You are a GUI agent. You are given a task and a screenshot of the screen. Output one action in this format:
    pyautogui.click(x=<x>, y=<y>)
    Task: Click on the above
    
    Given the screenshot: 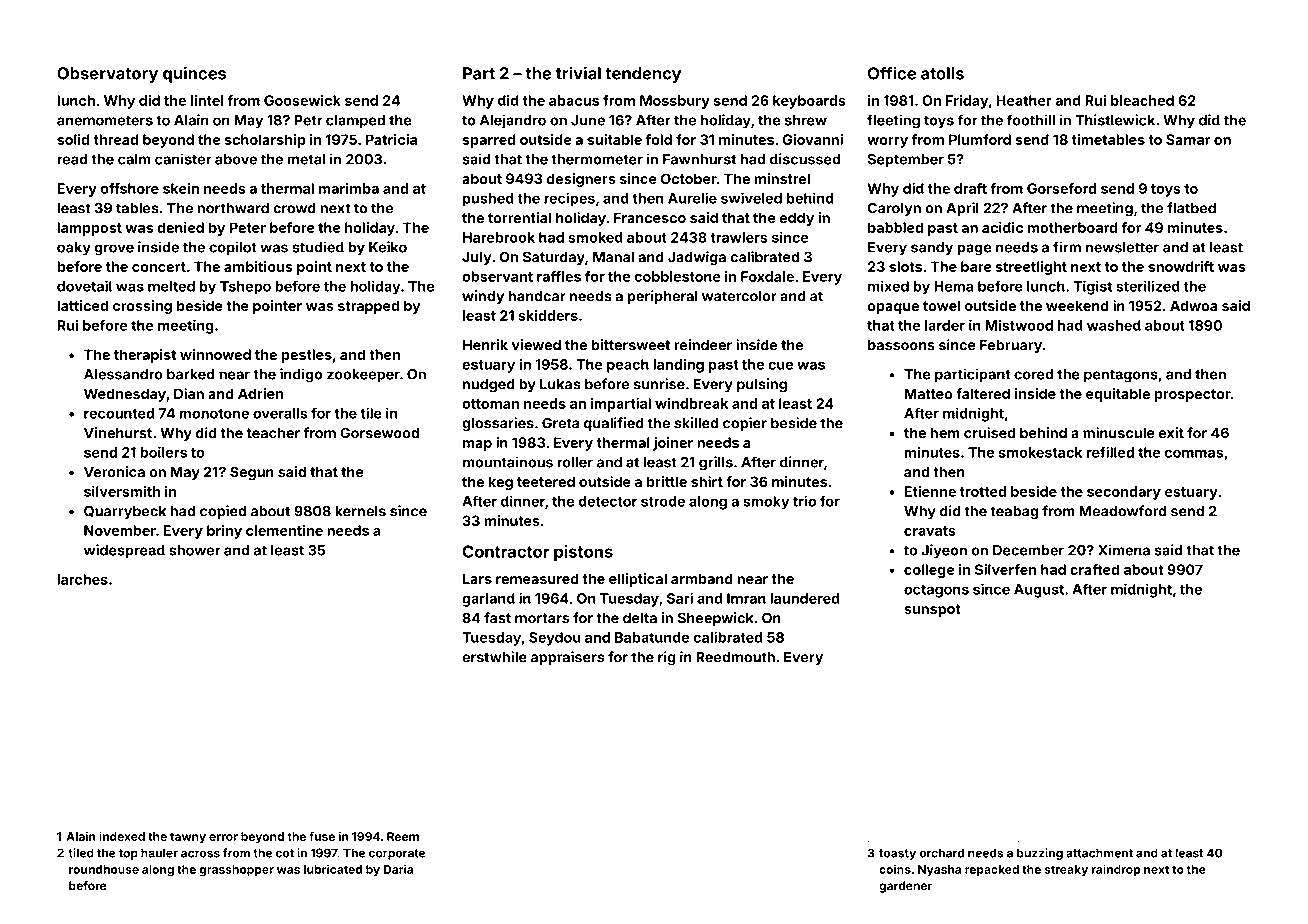 What is the action you would take?
    pyautogui.click(x=236, y=159)
